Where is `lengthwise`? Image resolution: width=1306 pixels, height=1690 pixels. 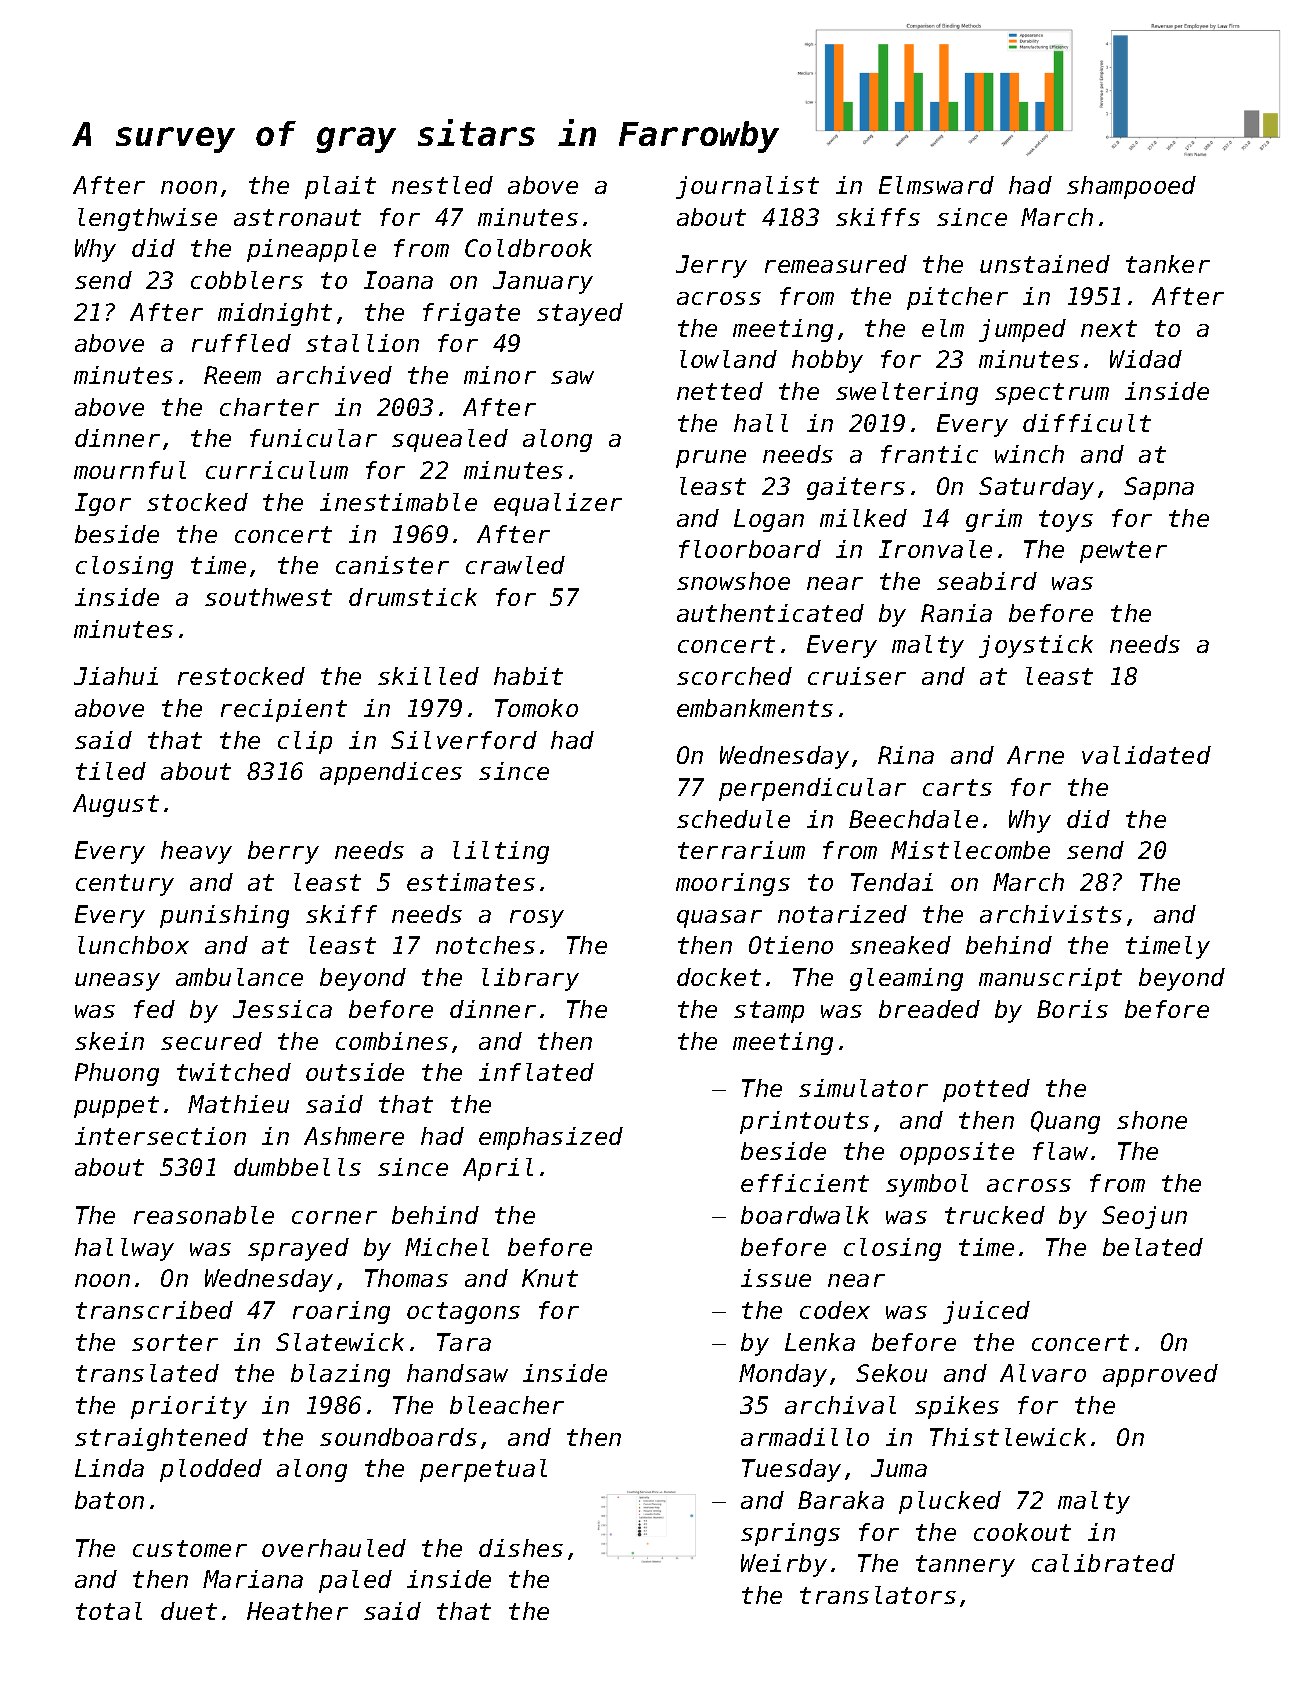
lengthwise is located at coordinates (147, 219).
